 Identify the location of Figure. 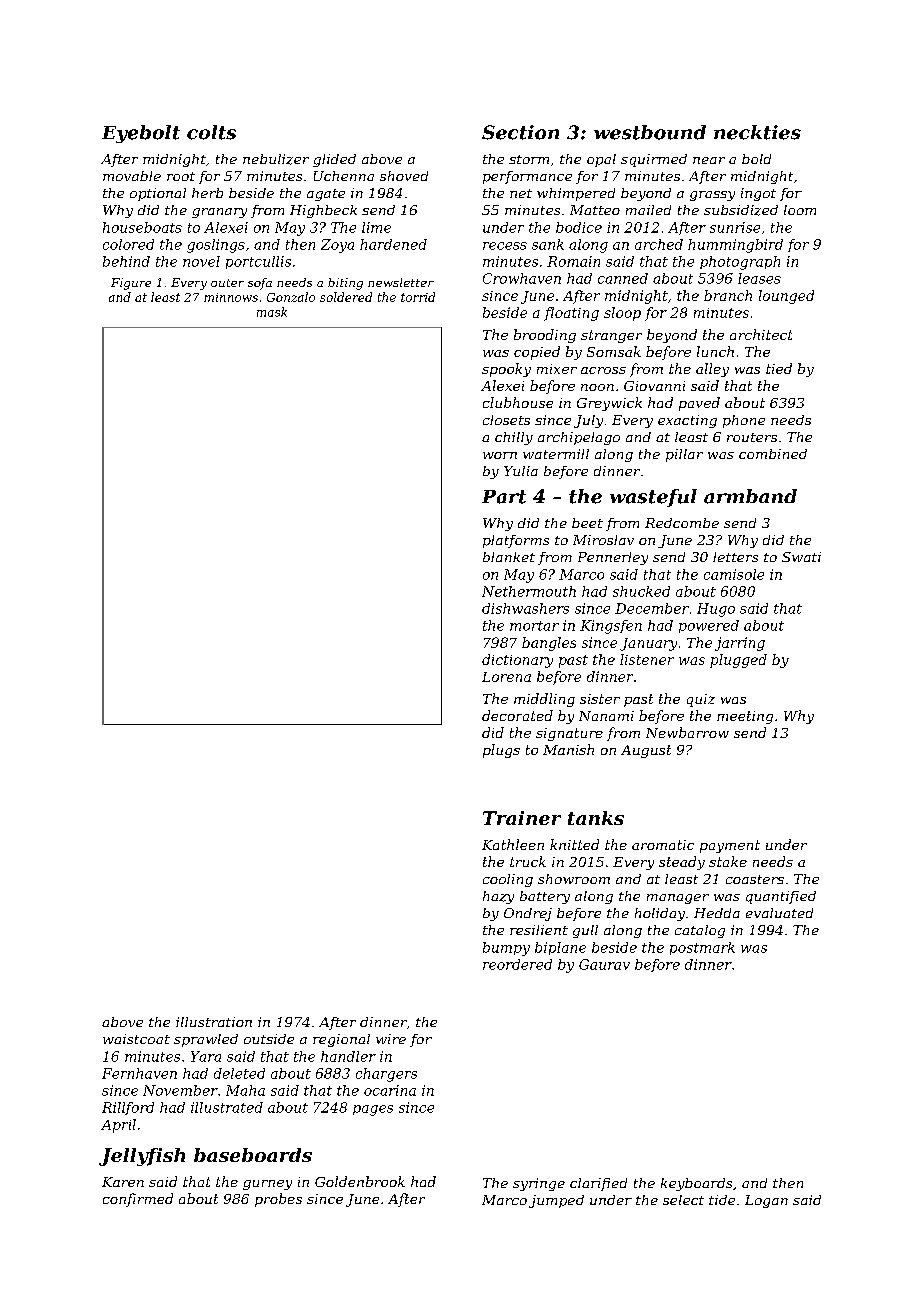
(131, 284).
